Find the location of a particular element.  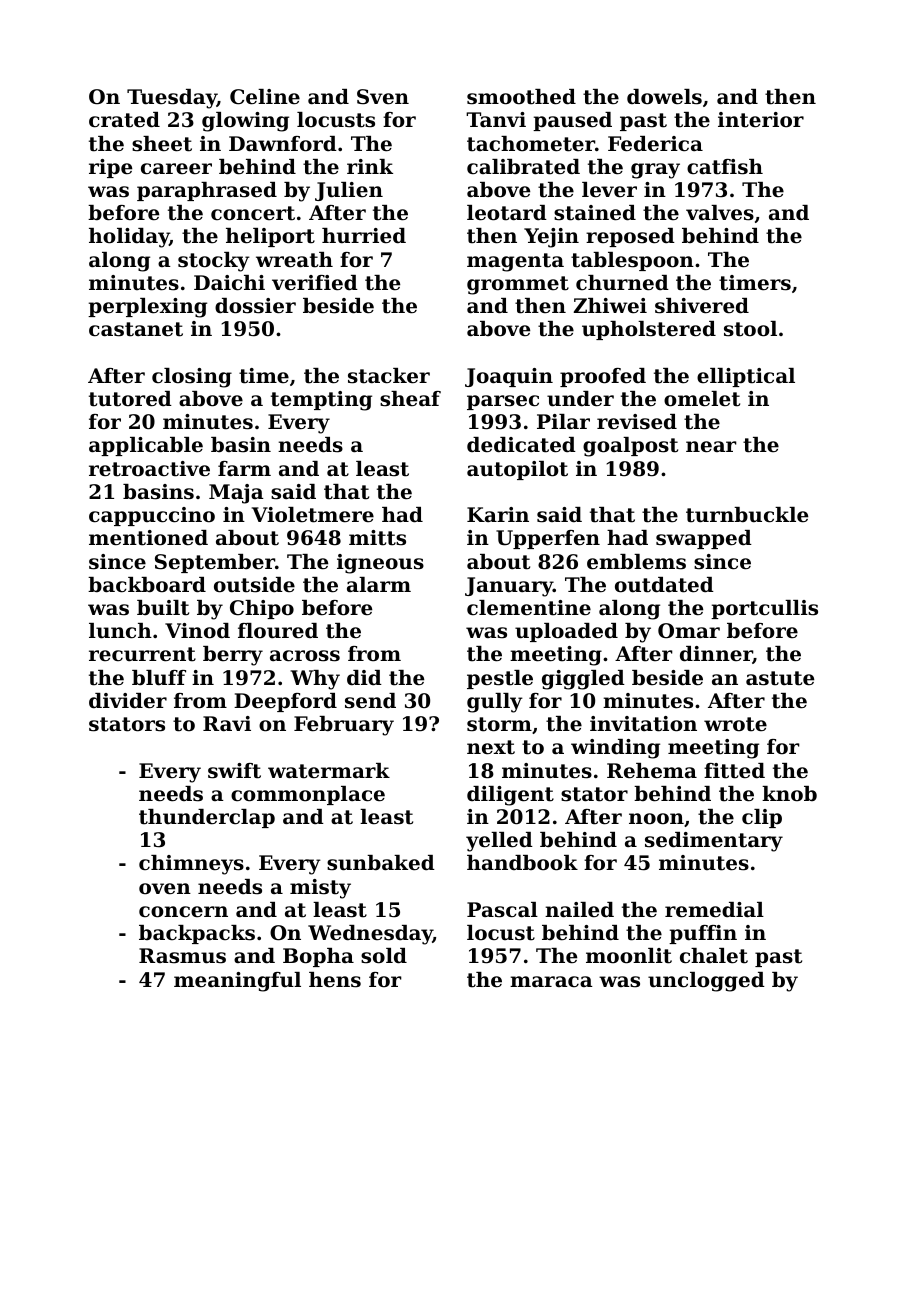

remedial is located at coordinates (714, 910).
